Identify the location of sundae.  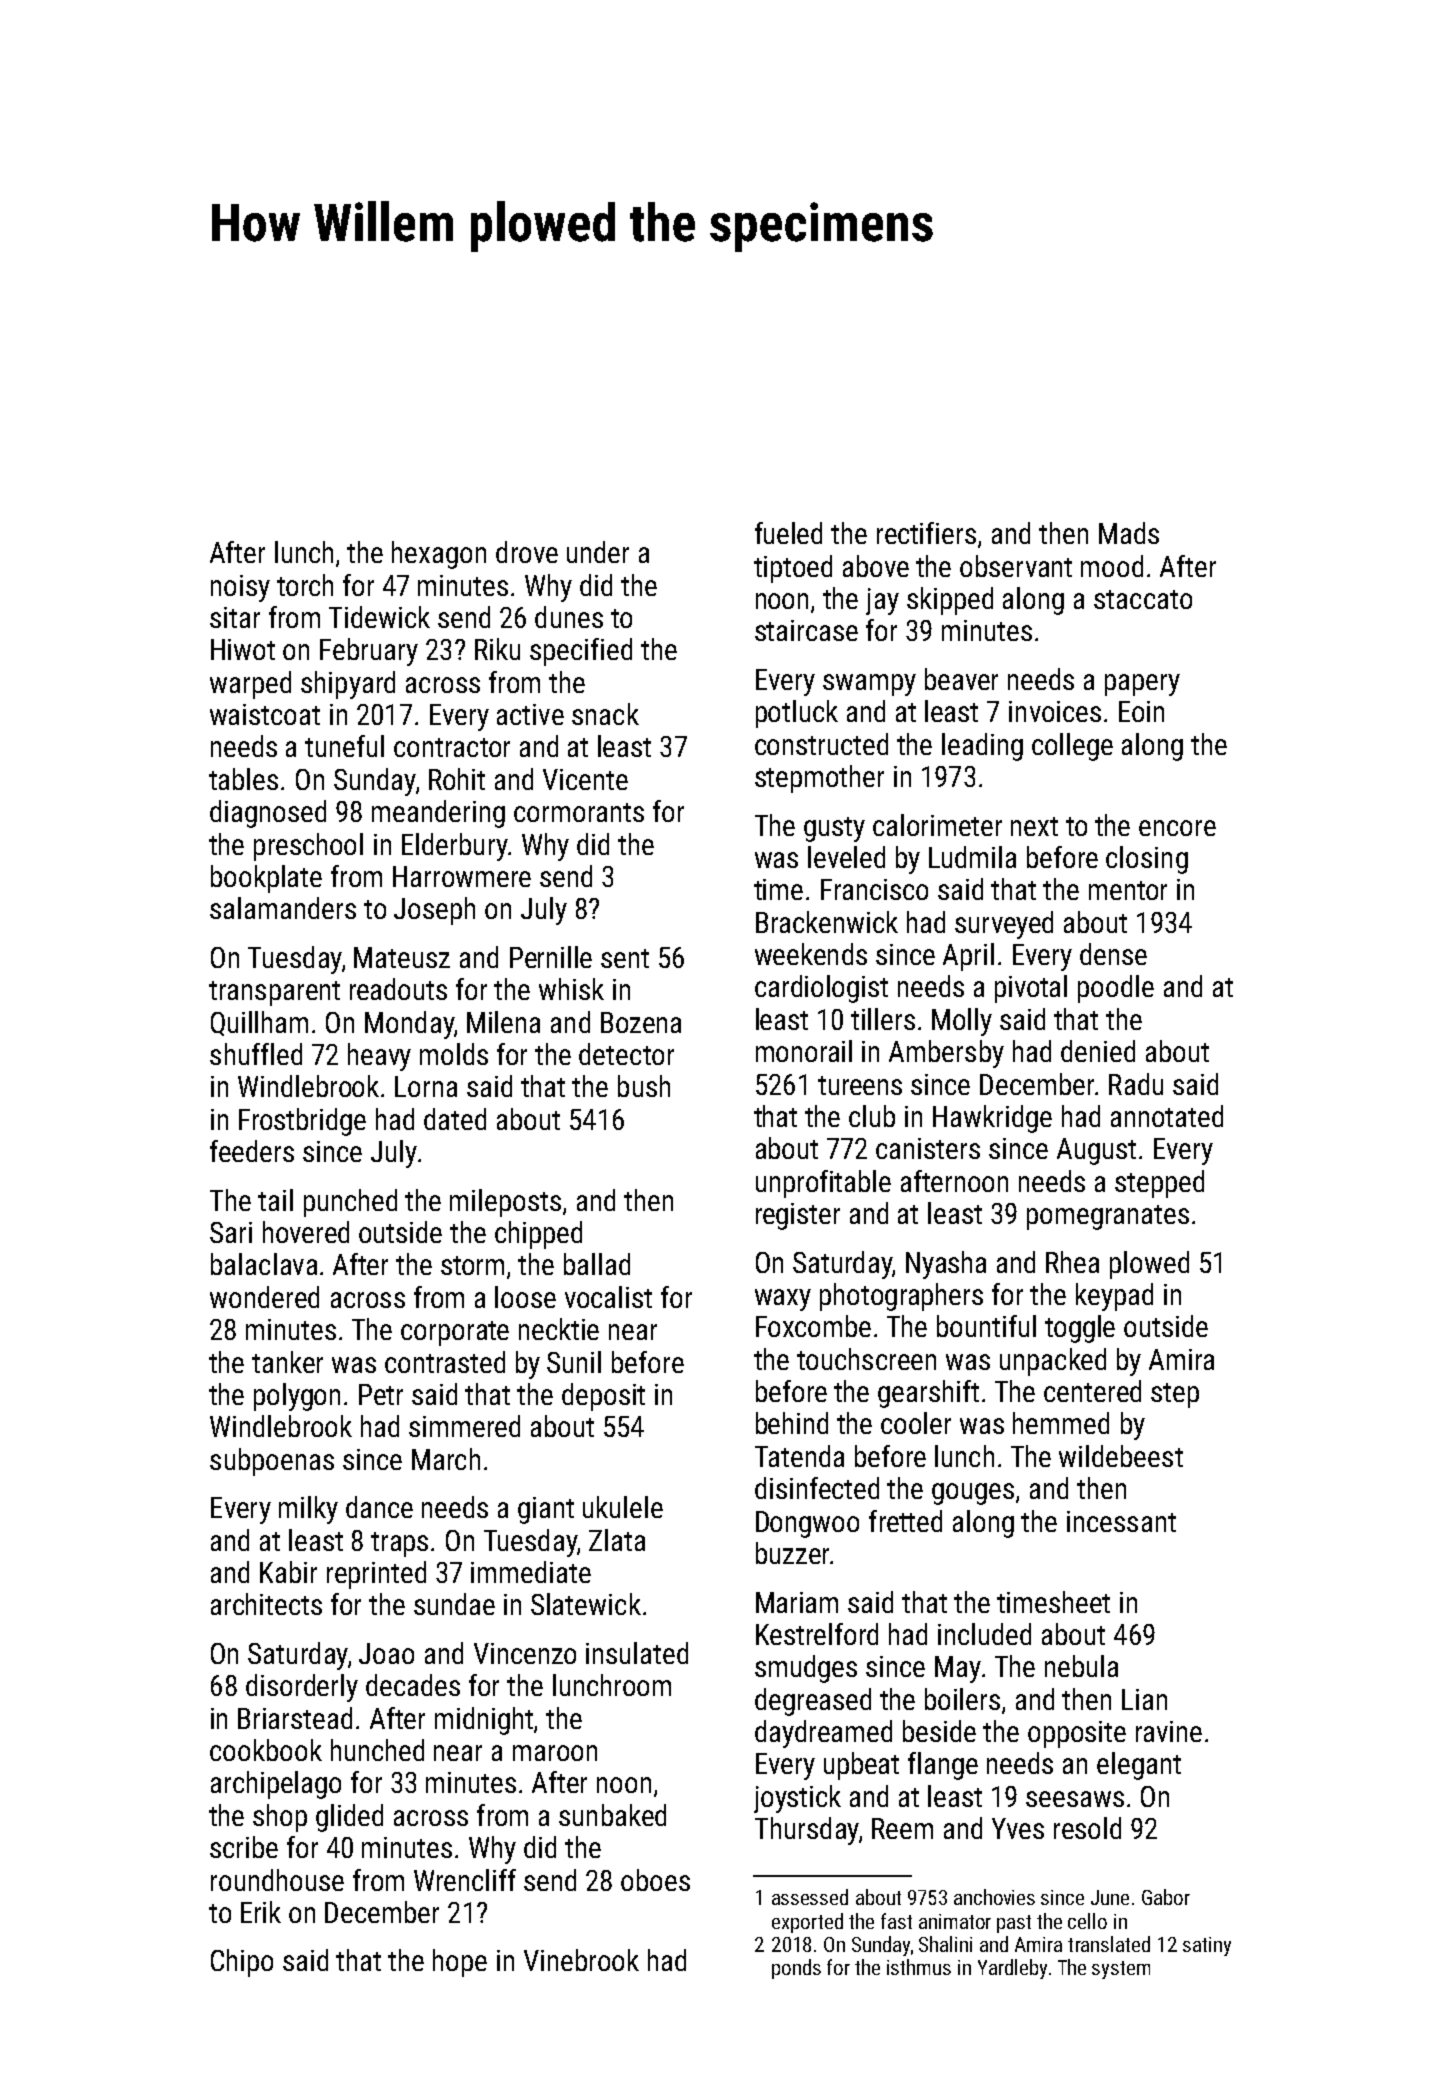
(454, 1604).
